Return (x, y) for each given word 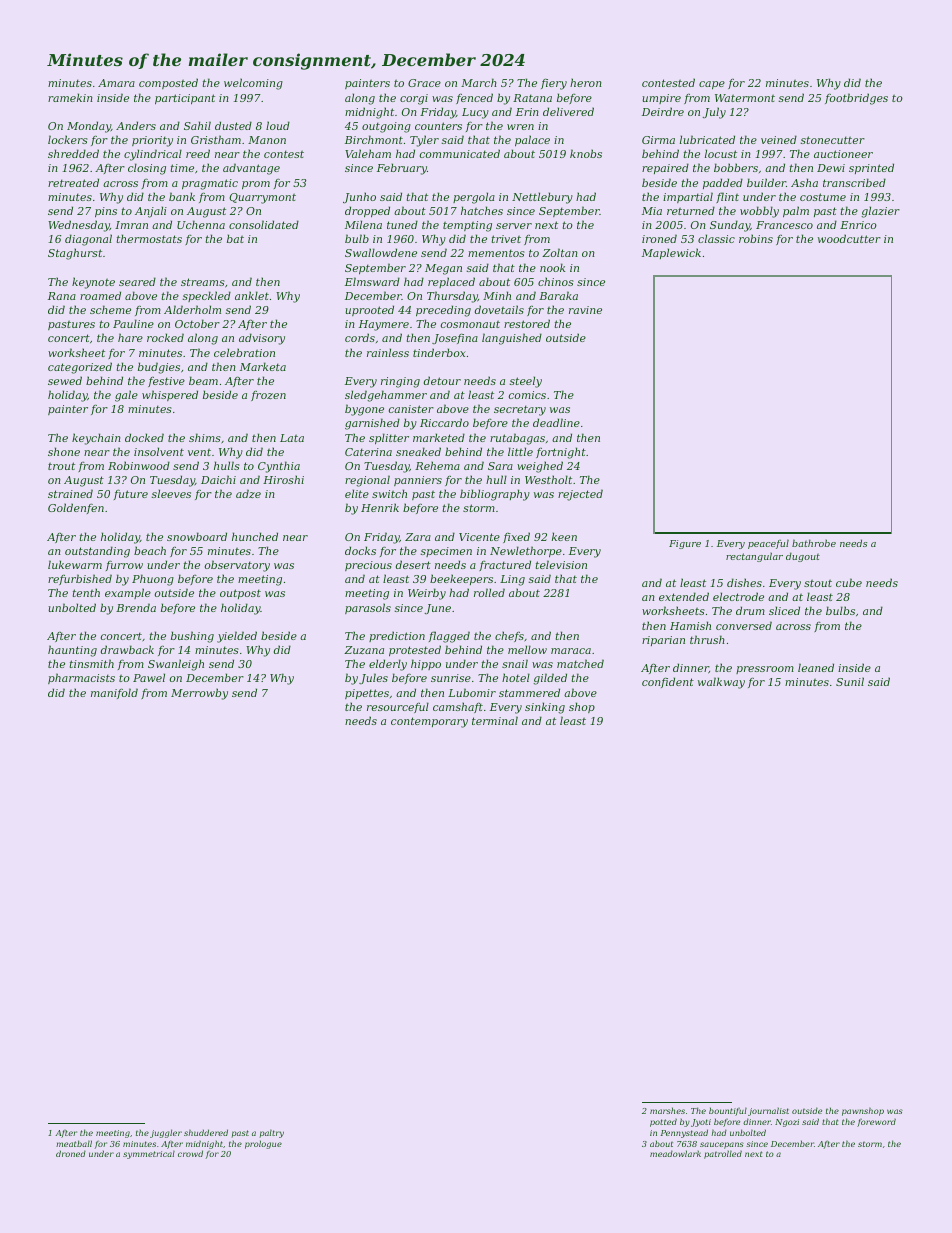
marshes (667, 1110)
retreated (73, 182)
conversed (744, 625)
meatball (74, 1143)
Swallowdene (381, 252)
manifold (114, 693)
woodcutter (849, 238)
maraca (571, 651)
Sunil (850, 681)
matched (580, 663)
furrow (124, 565)
